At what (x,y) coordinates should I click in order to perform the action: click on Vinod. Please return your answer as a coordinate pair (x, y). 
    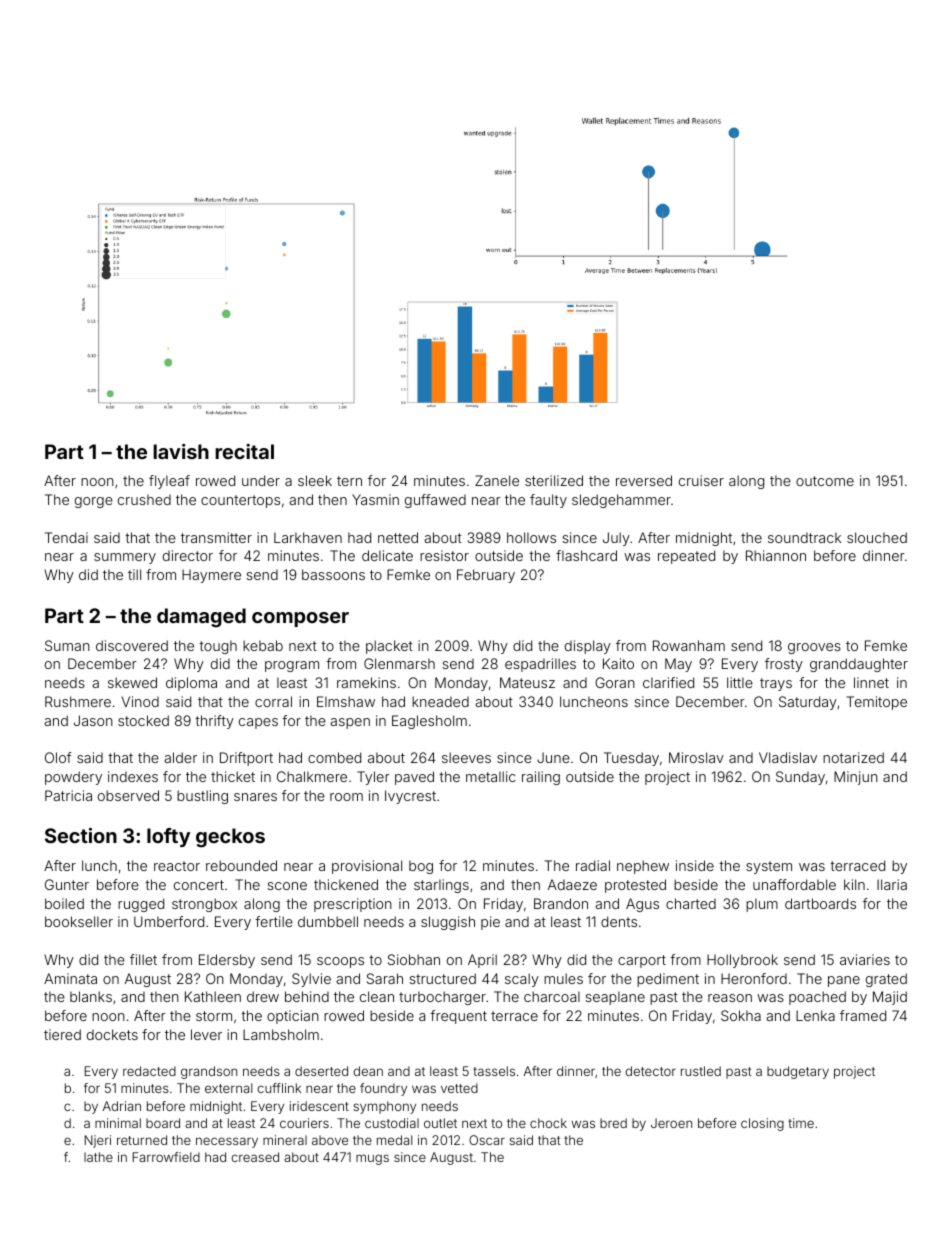
    Looking at the image, I should click on (140, 701).
